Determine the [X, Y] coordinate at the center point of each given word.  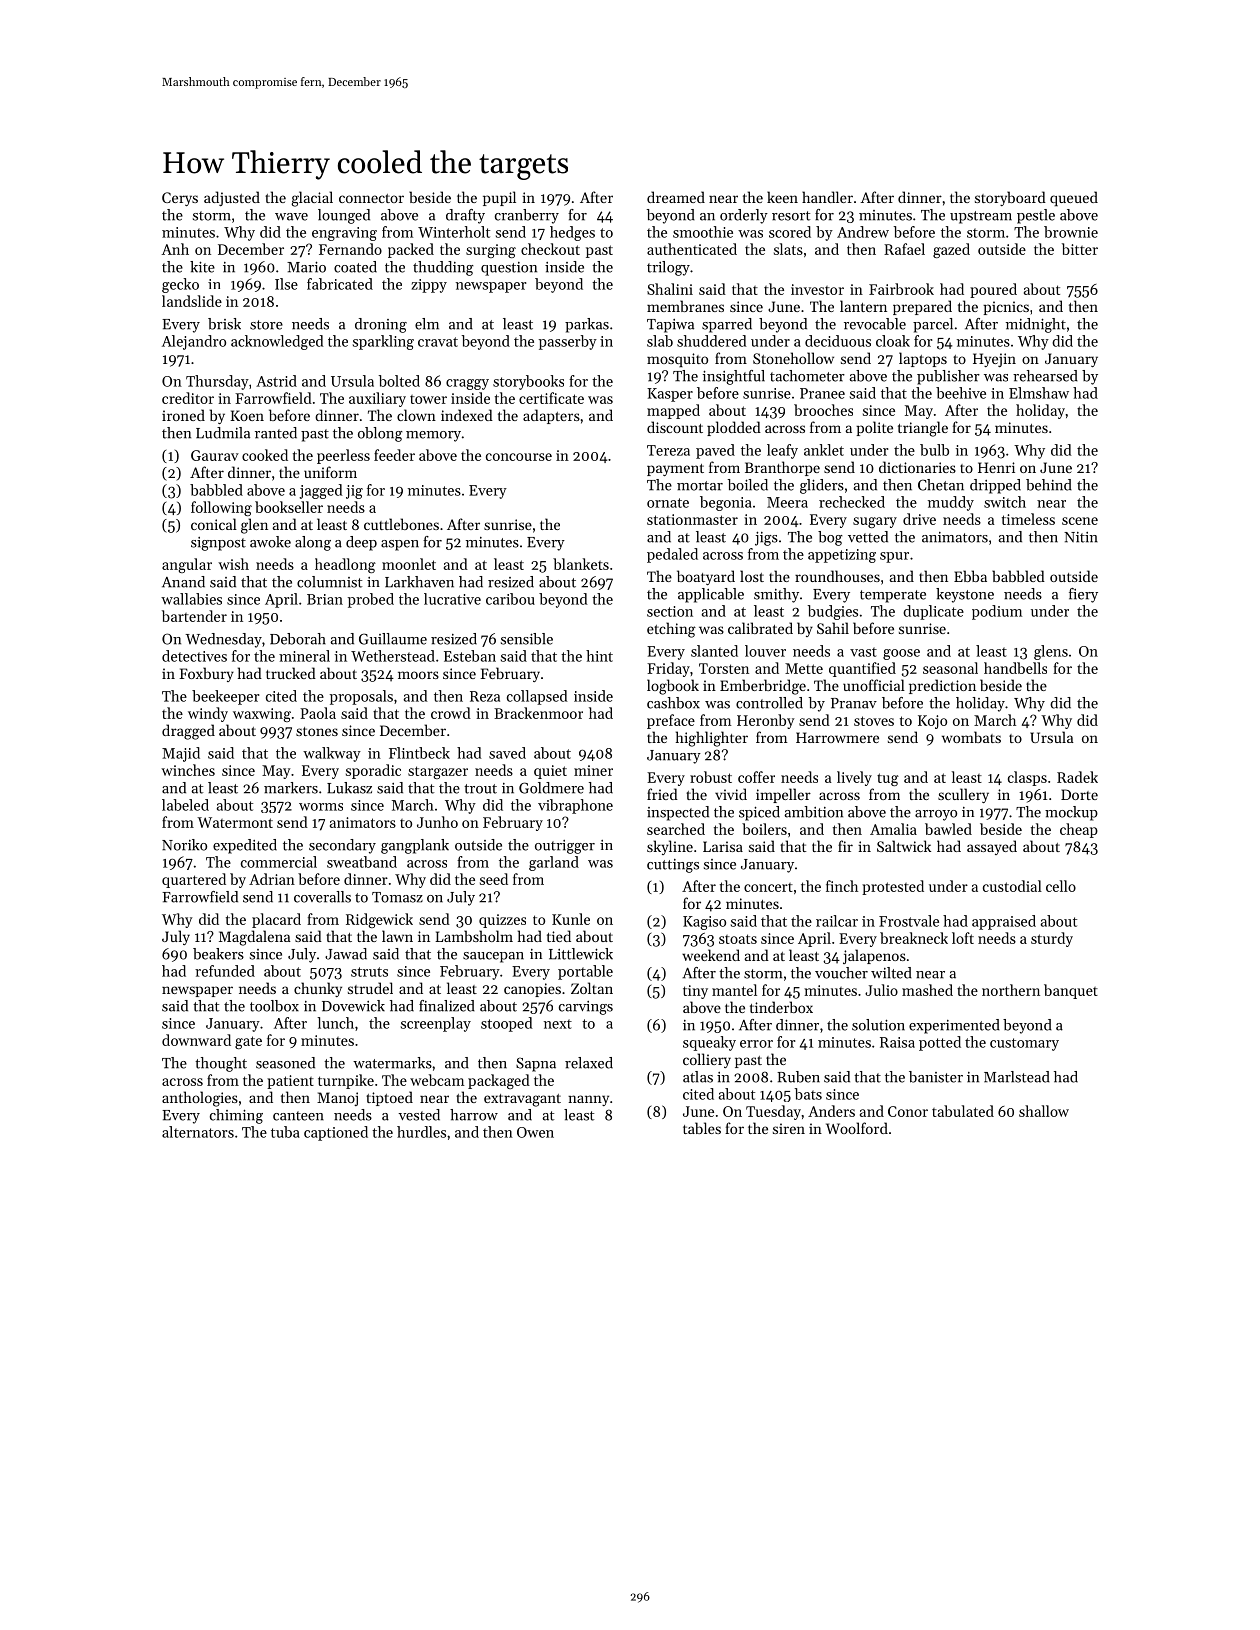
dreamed [676, 197]
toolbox [274, 1006]
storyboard [1010, 198]
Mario [306, 267]
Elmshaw [1039, 393]
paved [715, 451]
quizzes [502, 921]
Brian [325, 599]
